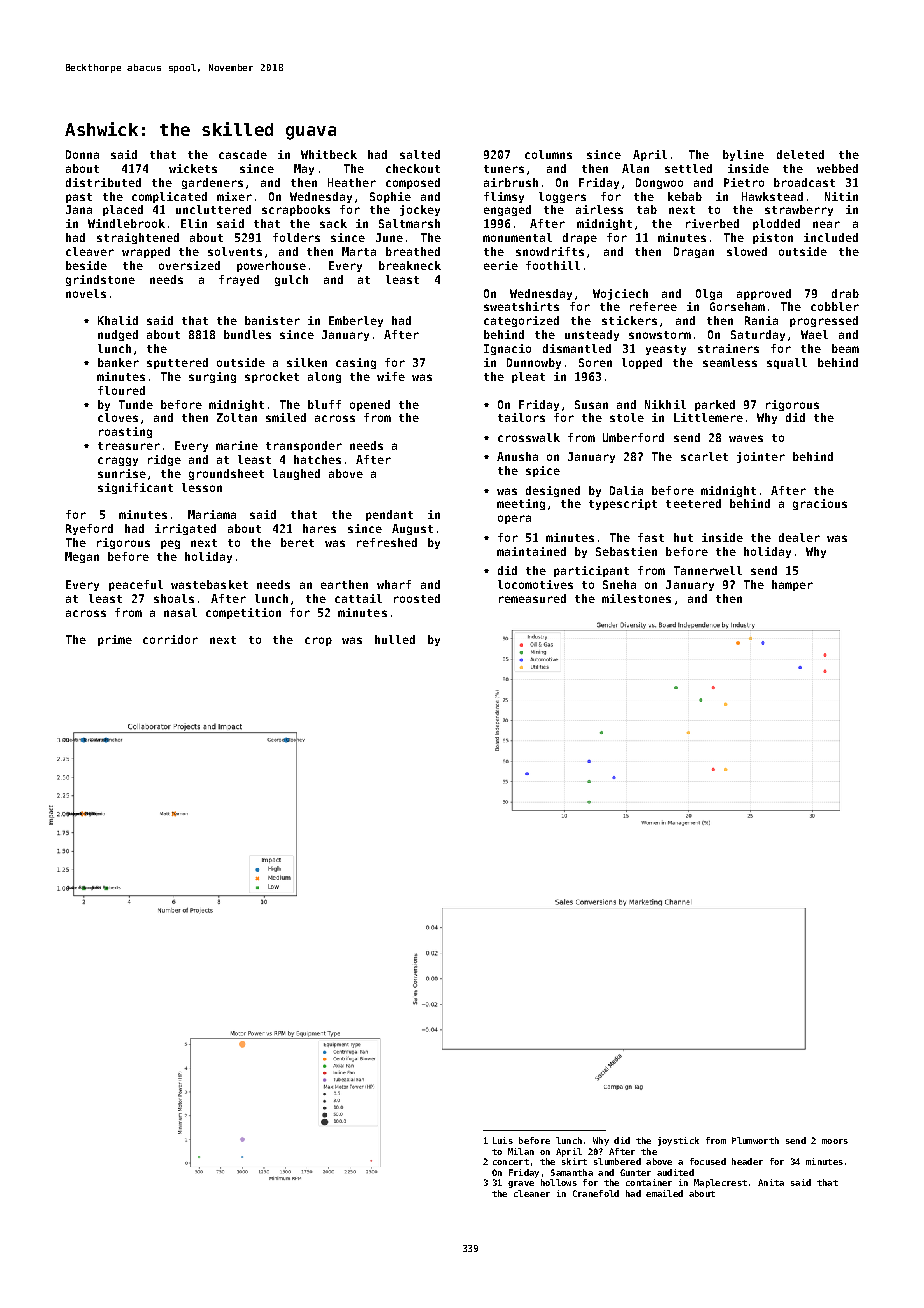 This screenshot has width=924, height=1308. Describe the element at coordinates (792, 585) in the screenshot. I see `hamper` at that location.
